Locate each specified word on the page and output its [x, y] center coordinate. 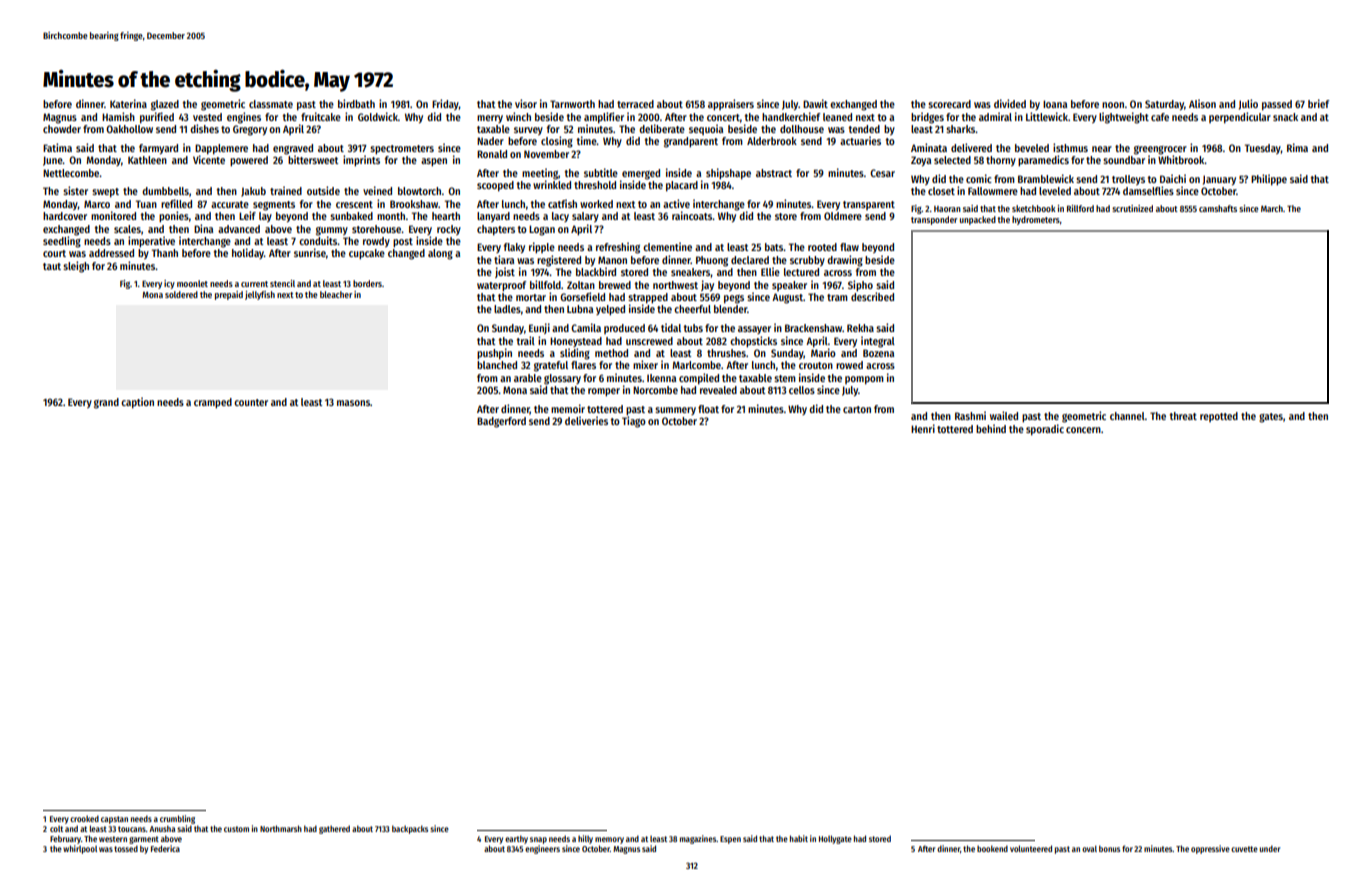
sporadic [1045, 430]
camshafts [1218, 208]
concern [1083, 430]
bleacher [336, 294]
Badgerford [501, 422]
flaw [849, 247]
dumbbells [165, 191]
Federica [165, 848]
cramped [213, 403]
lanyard [493, 217]
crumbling [177, 819]
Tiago [634, 422]
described [872, 296]
